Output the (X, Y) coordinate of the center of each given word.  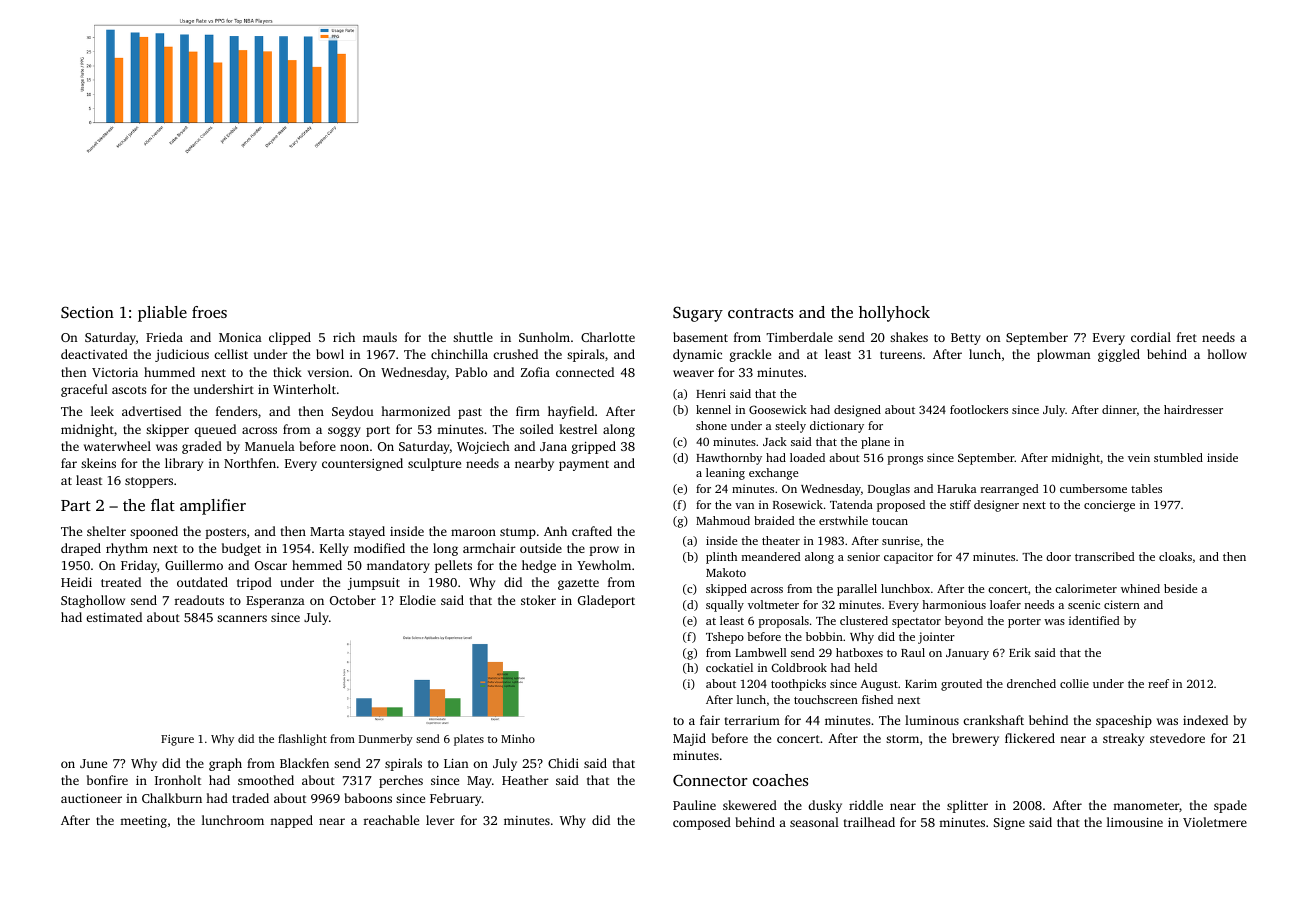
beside (1180, 588)
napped (291, 821)
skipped (726, 590)
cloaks (1175, 556)
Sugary (698, 314)
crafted (592, 531)
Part (76, 505)
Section (87, 312)
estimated (114, 617)
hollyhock (894, 314)
